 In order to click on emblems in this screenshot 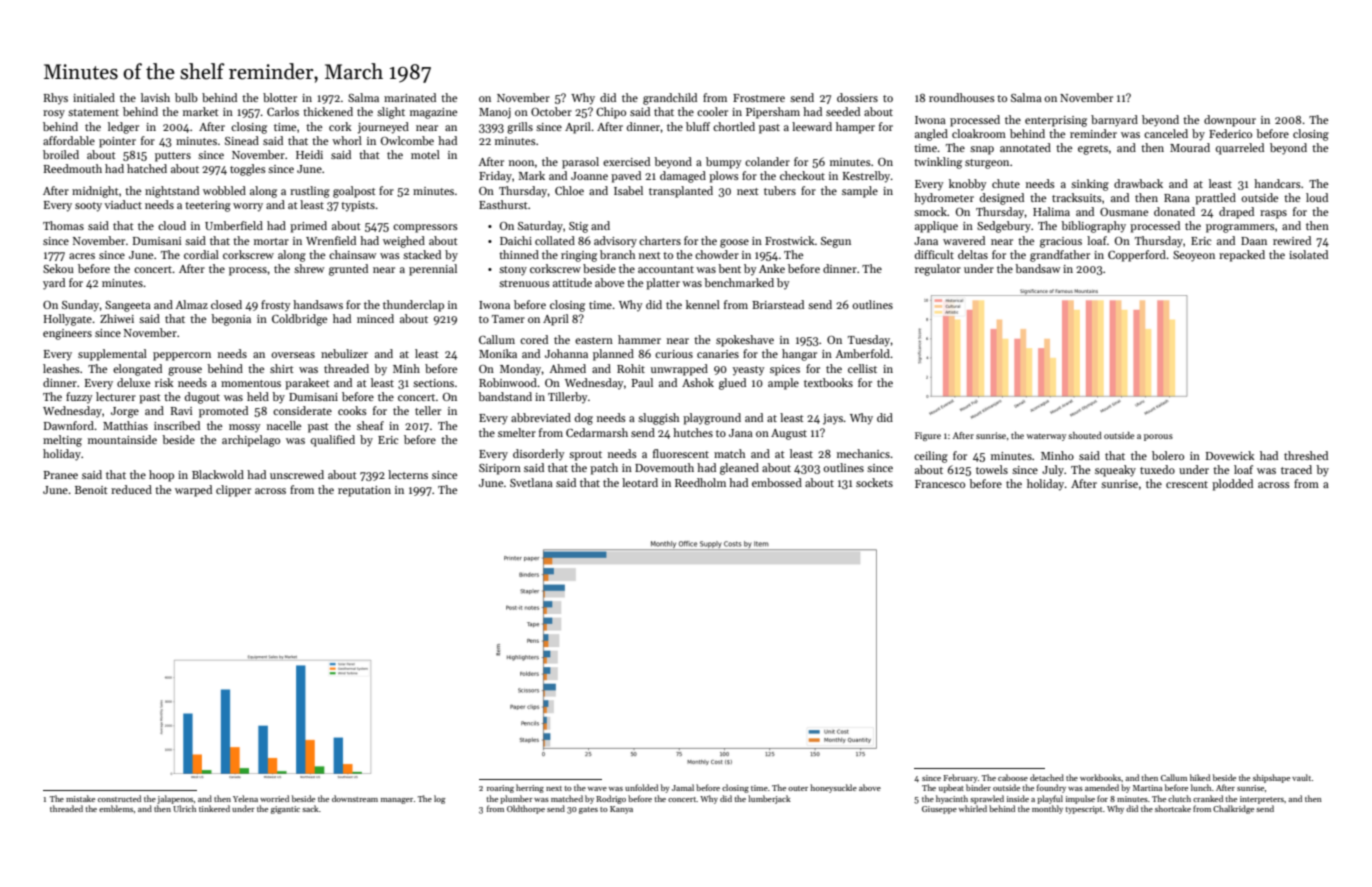, I will do `click(116, 808)`.
